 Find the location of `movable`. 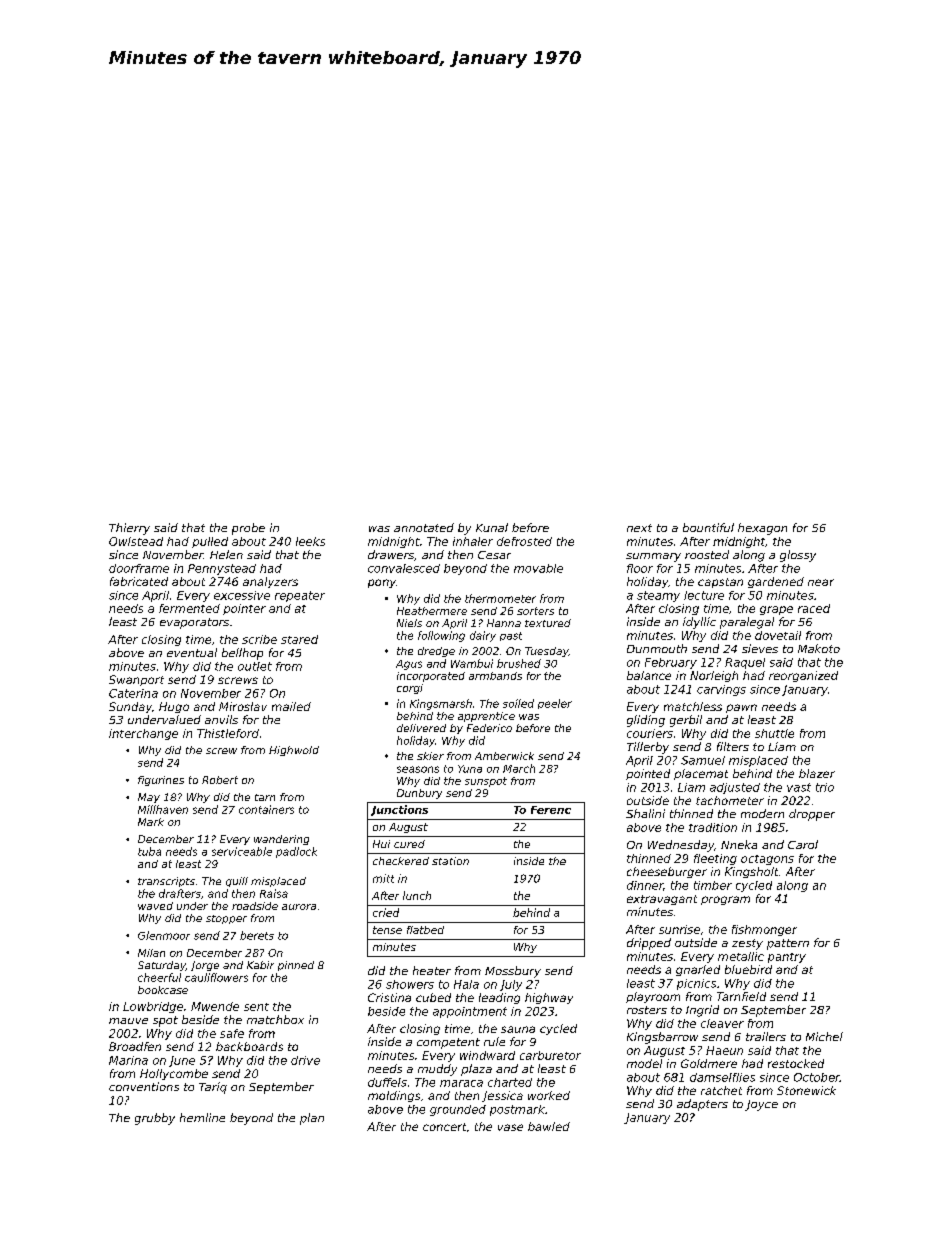

movable is located at coordinates (538, 568).
